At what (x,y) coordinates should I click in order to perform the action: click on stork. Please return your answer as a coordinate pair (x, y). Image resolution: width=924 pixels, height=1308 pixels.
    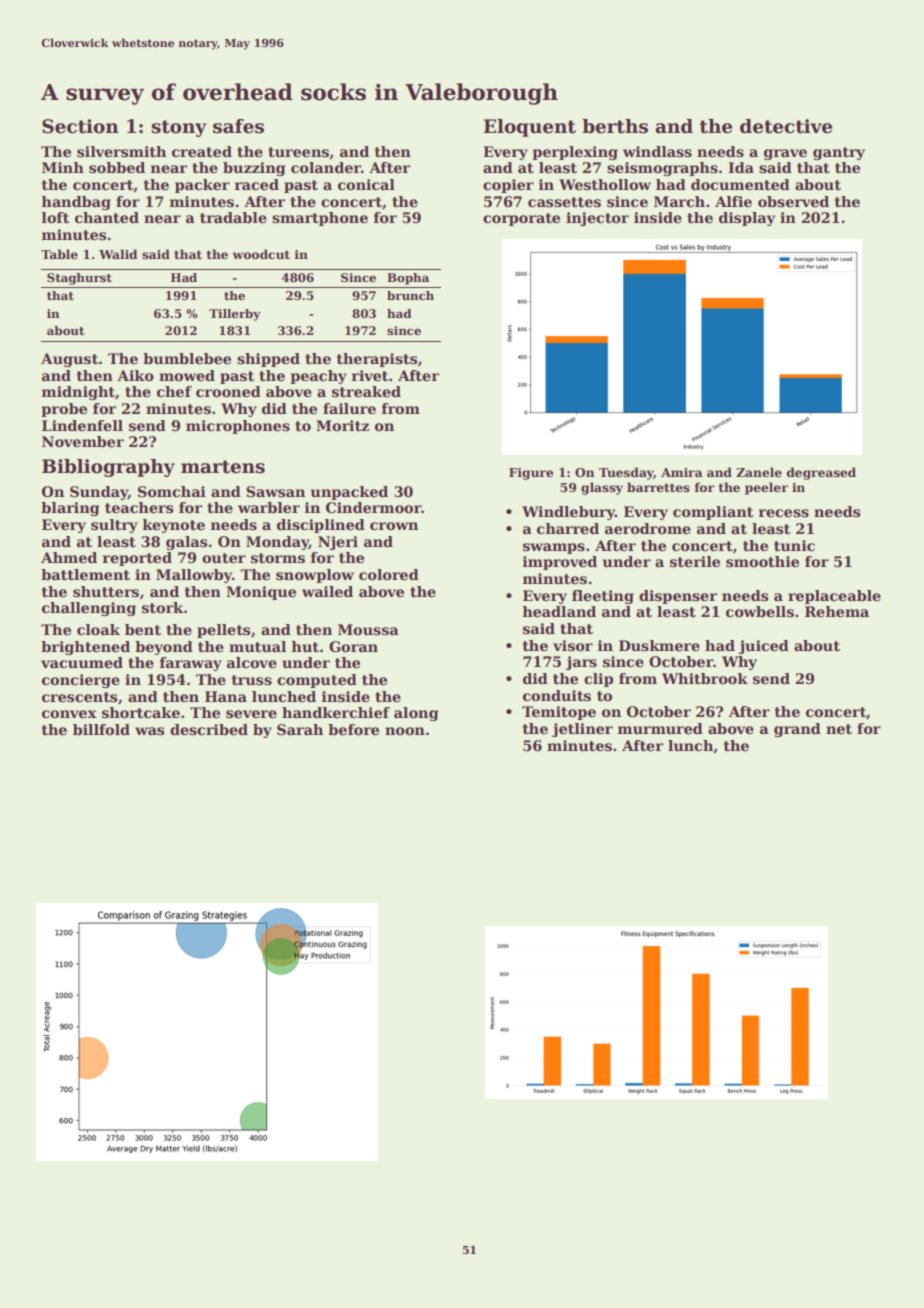
    Looking at the image, I should click on (163, 607).
